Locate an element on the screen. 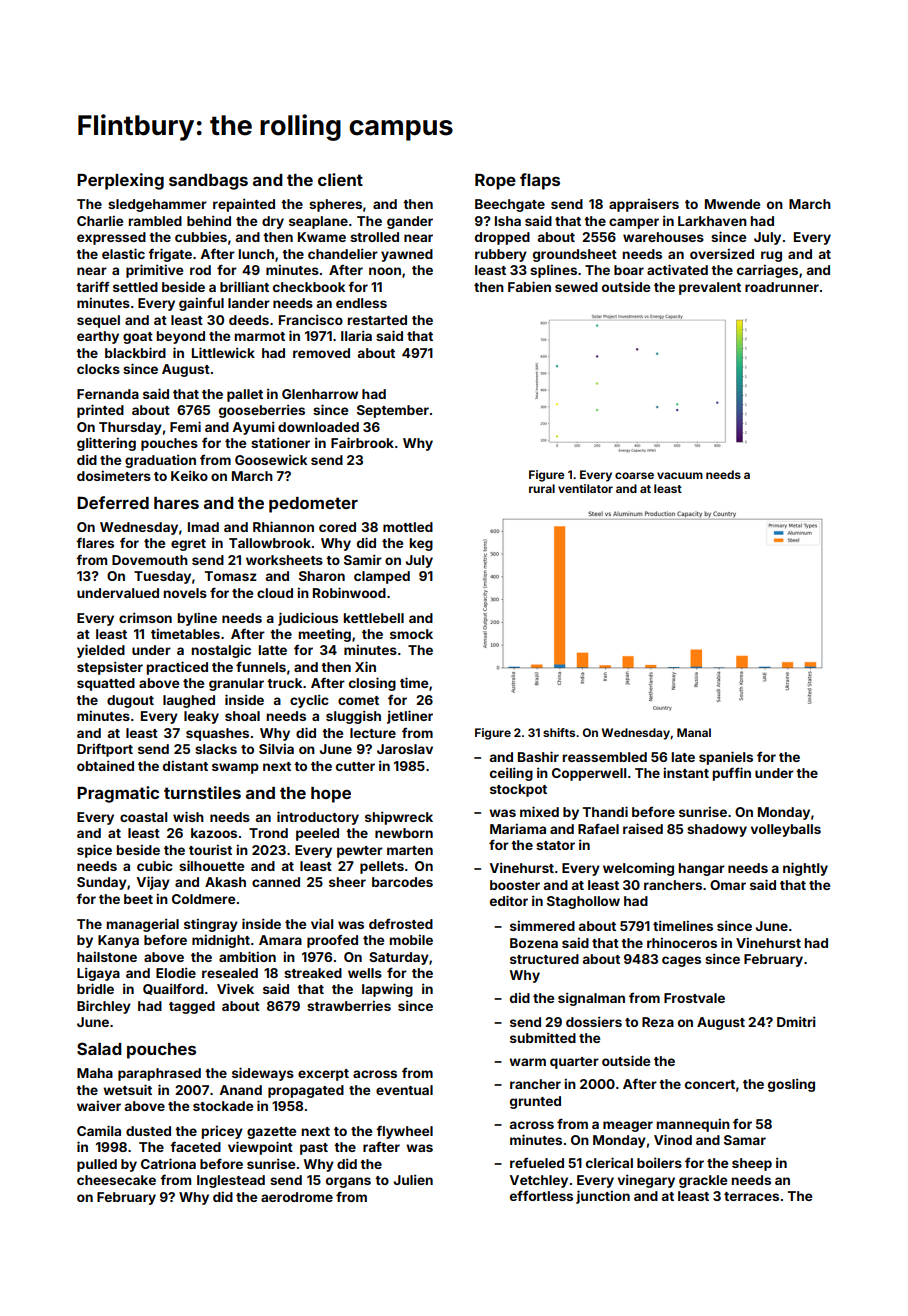 The width and height of the screenshot is (908, 1316). nightly is located at coordinates (805, 869).
